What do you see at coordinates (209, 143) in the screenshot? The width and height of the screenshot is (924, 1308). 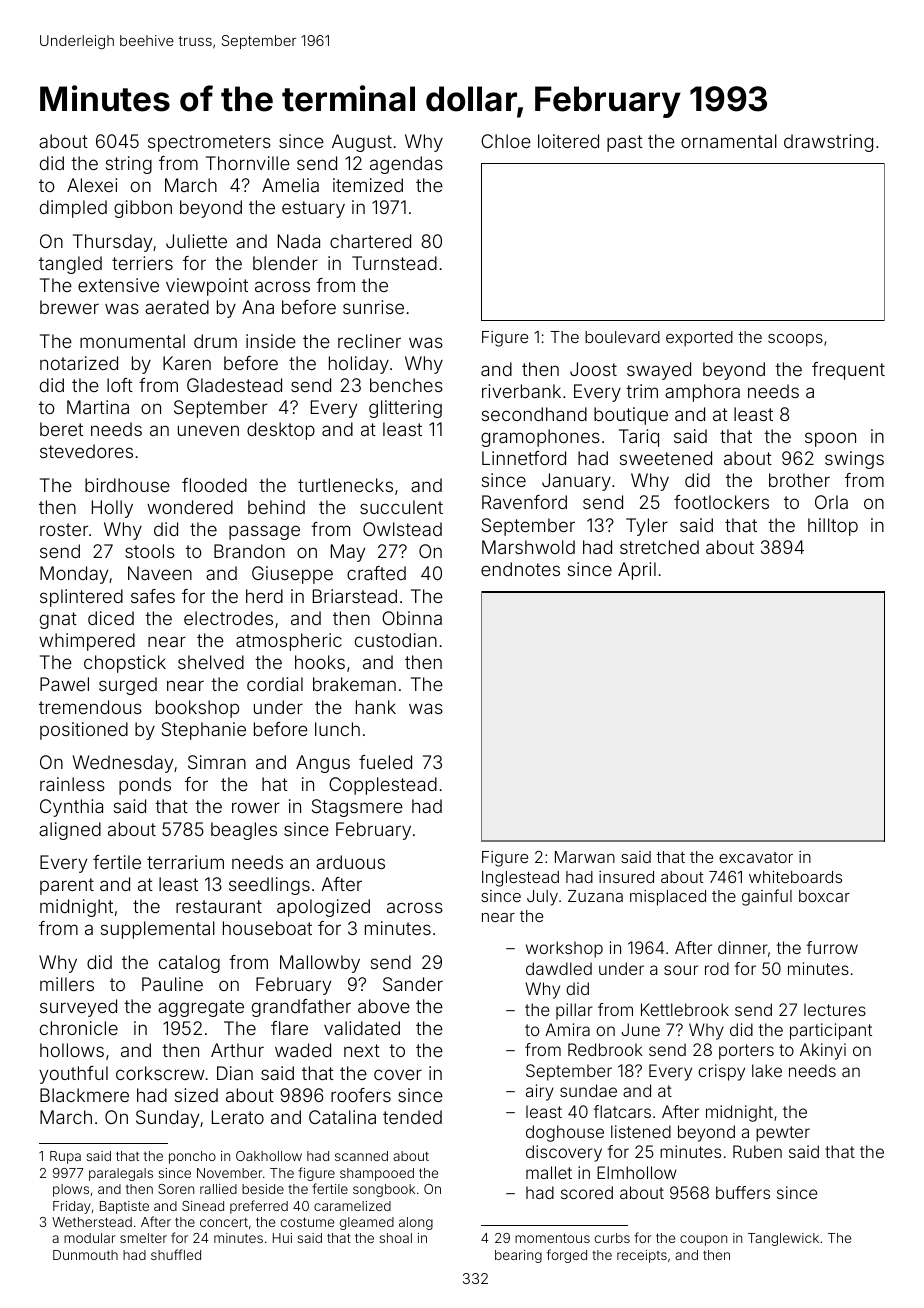 I see `spectrometers` at bounding box center [209, 143].
